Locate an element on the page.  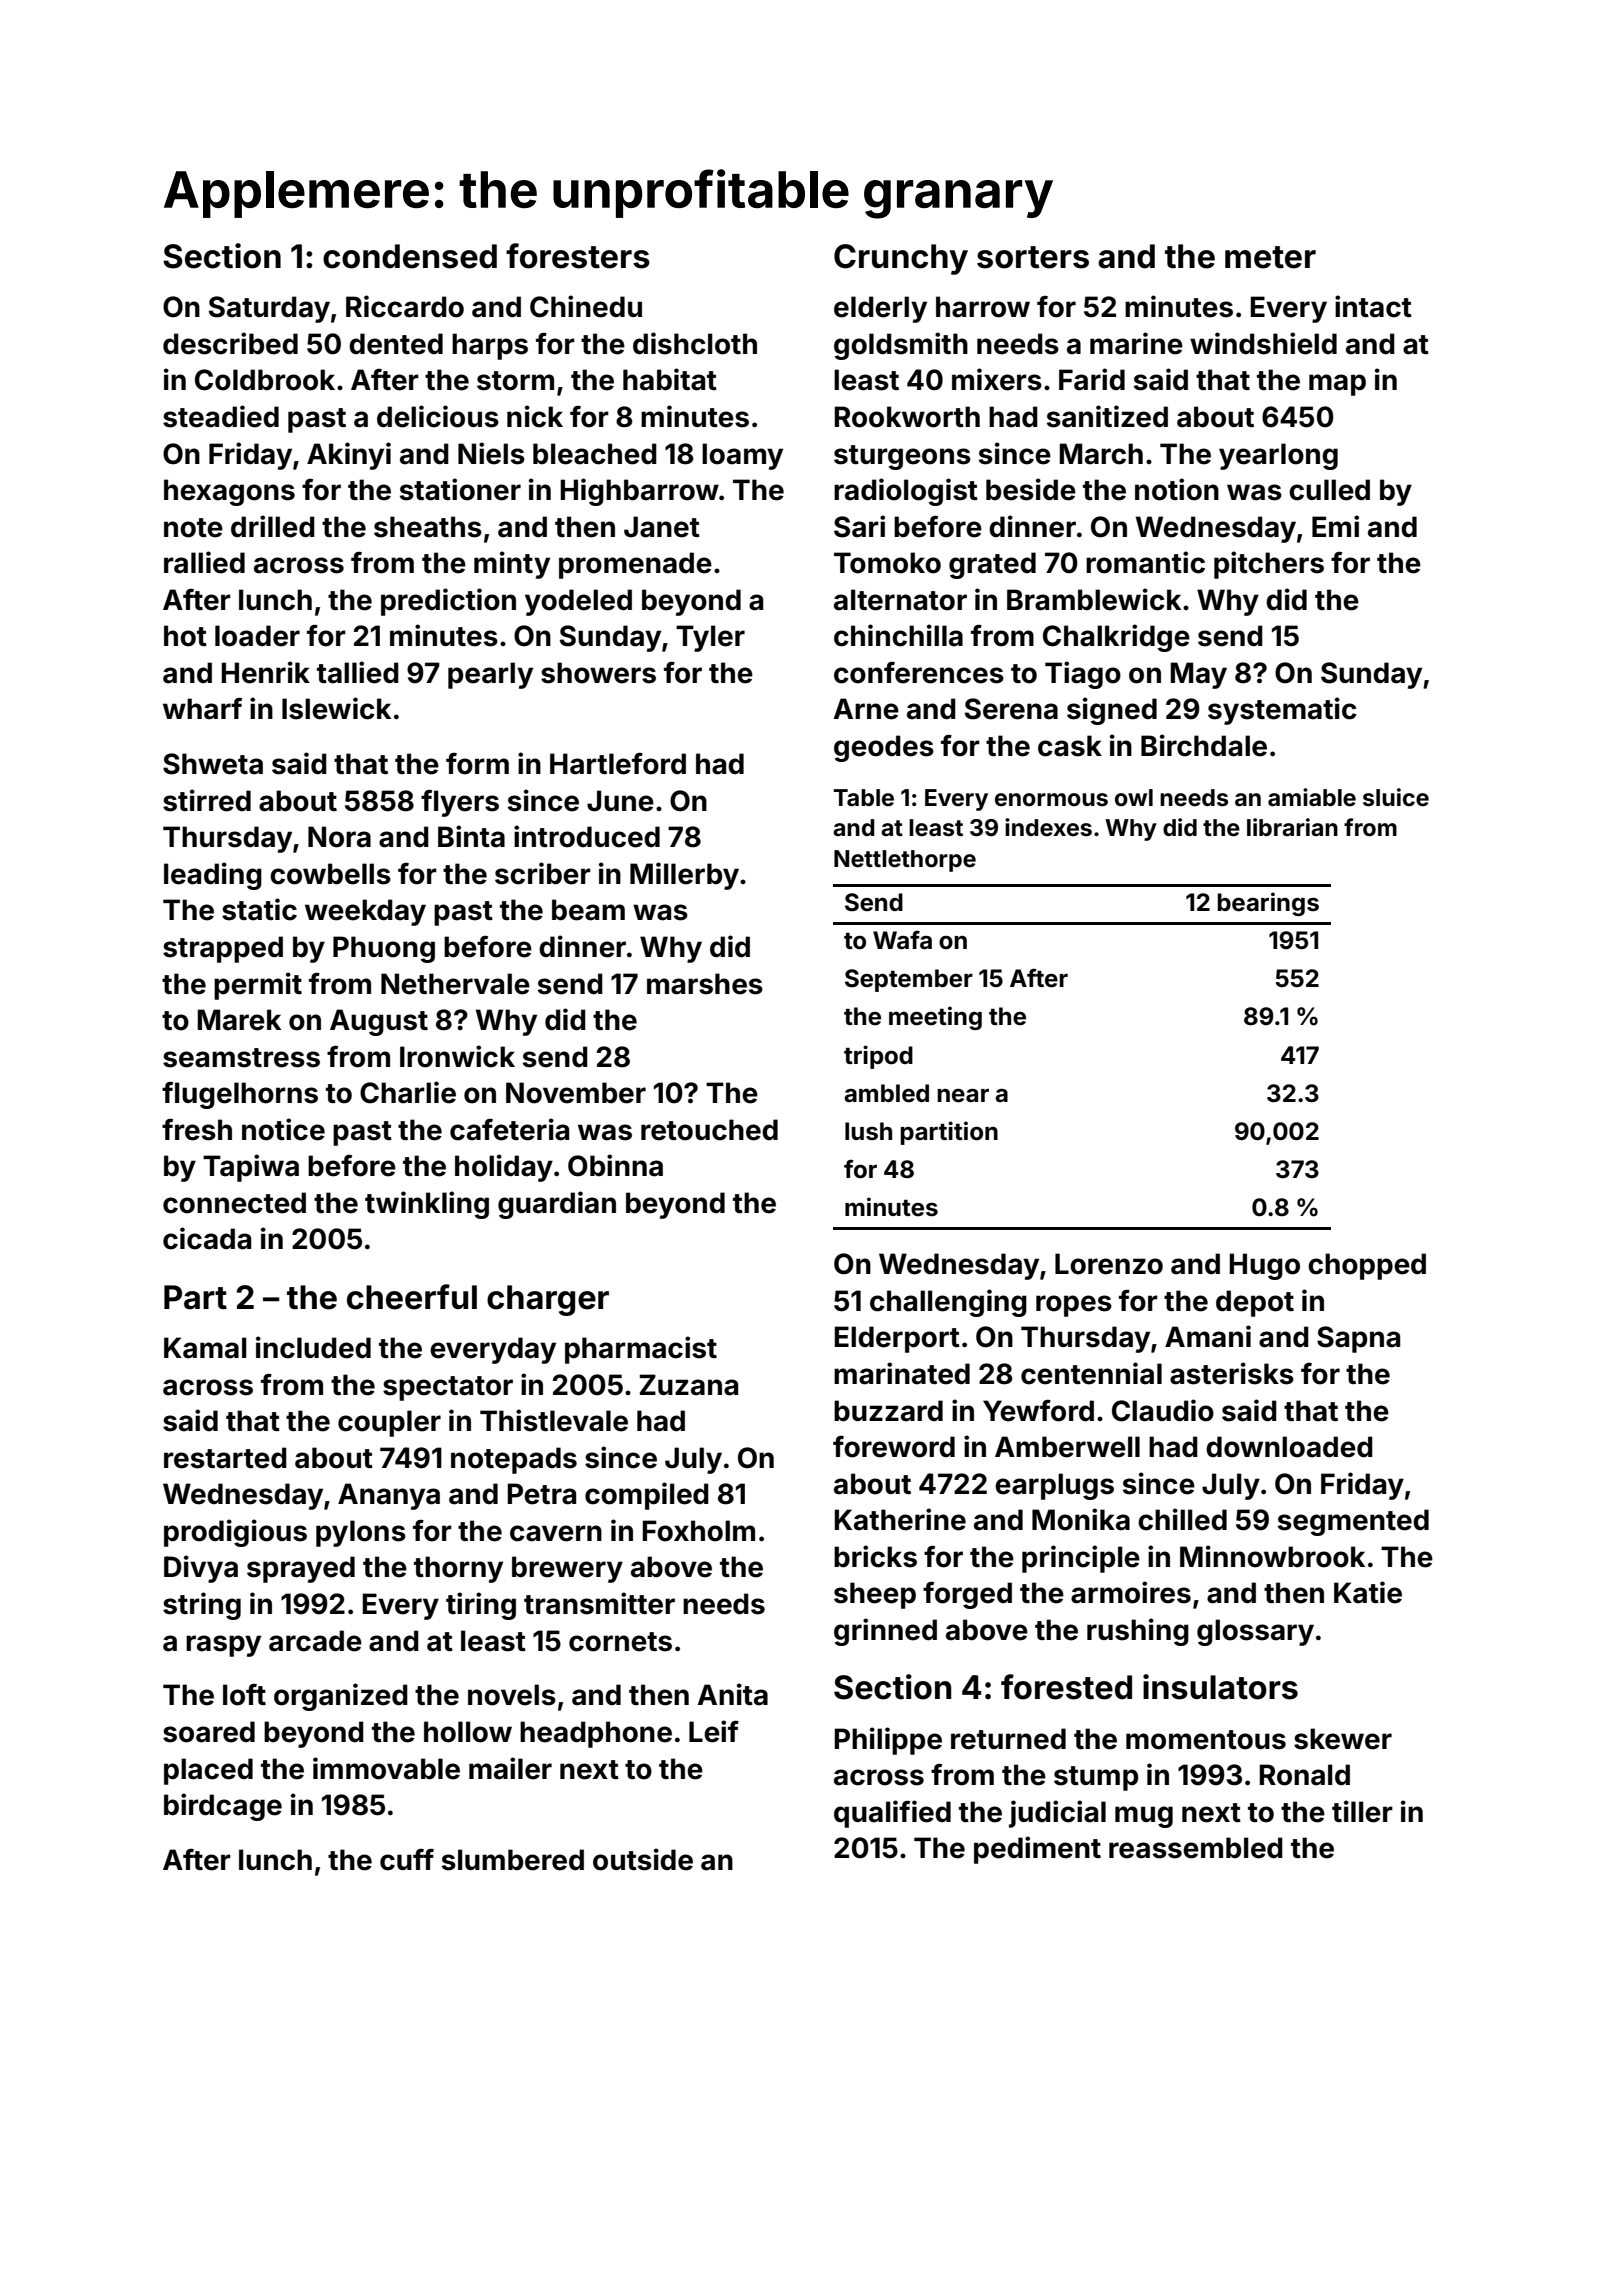
Arne is located at coordinates (866, 709).
